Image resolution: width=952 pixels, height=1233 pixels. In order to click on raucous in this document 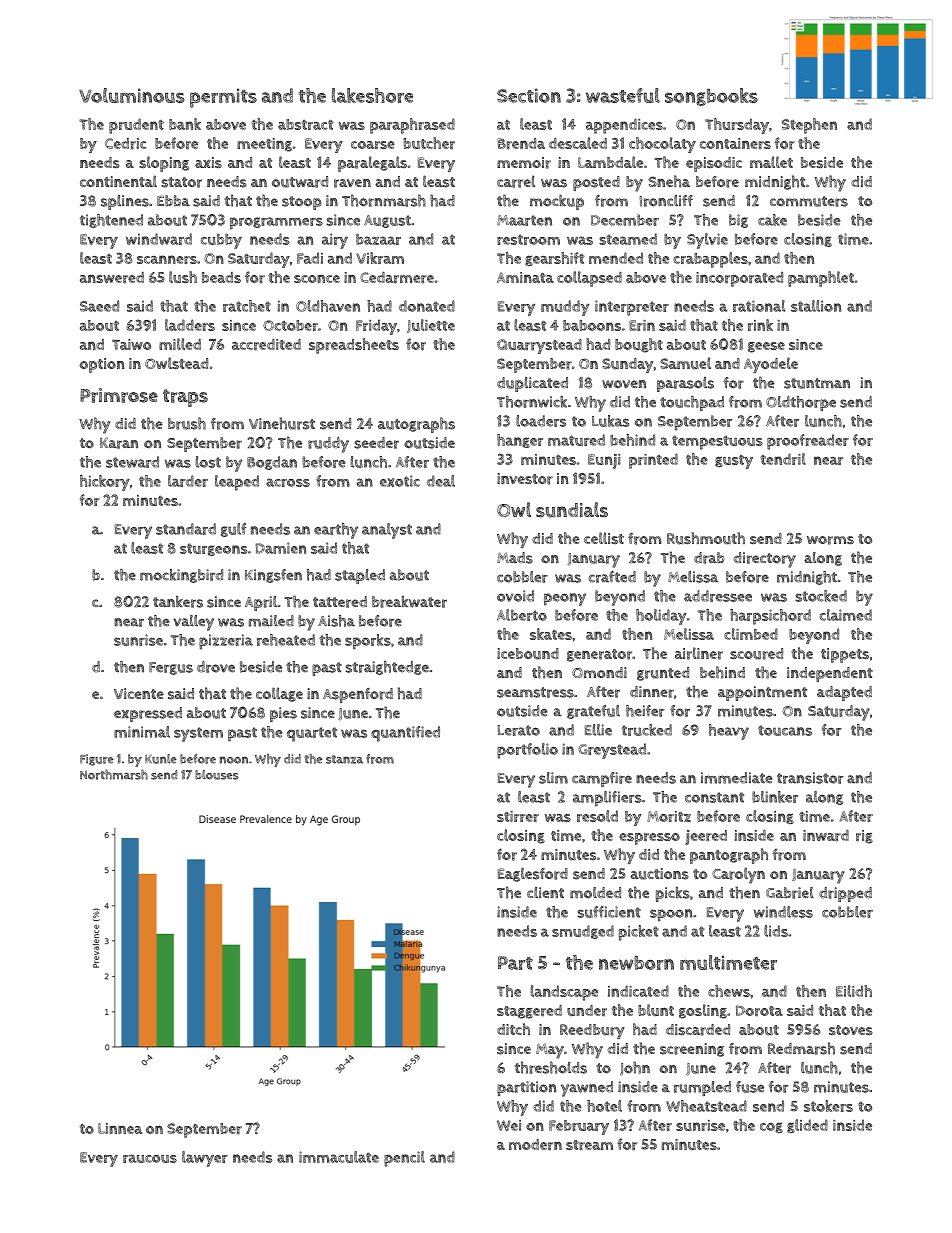, I will do `click(150, 1158)`.
